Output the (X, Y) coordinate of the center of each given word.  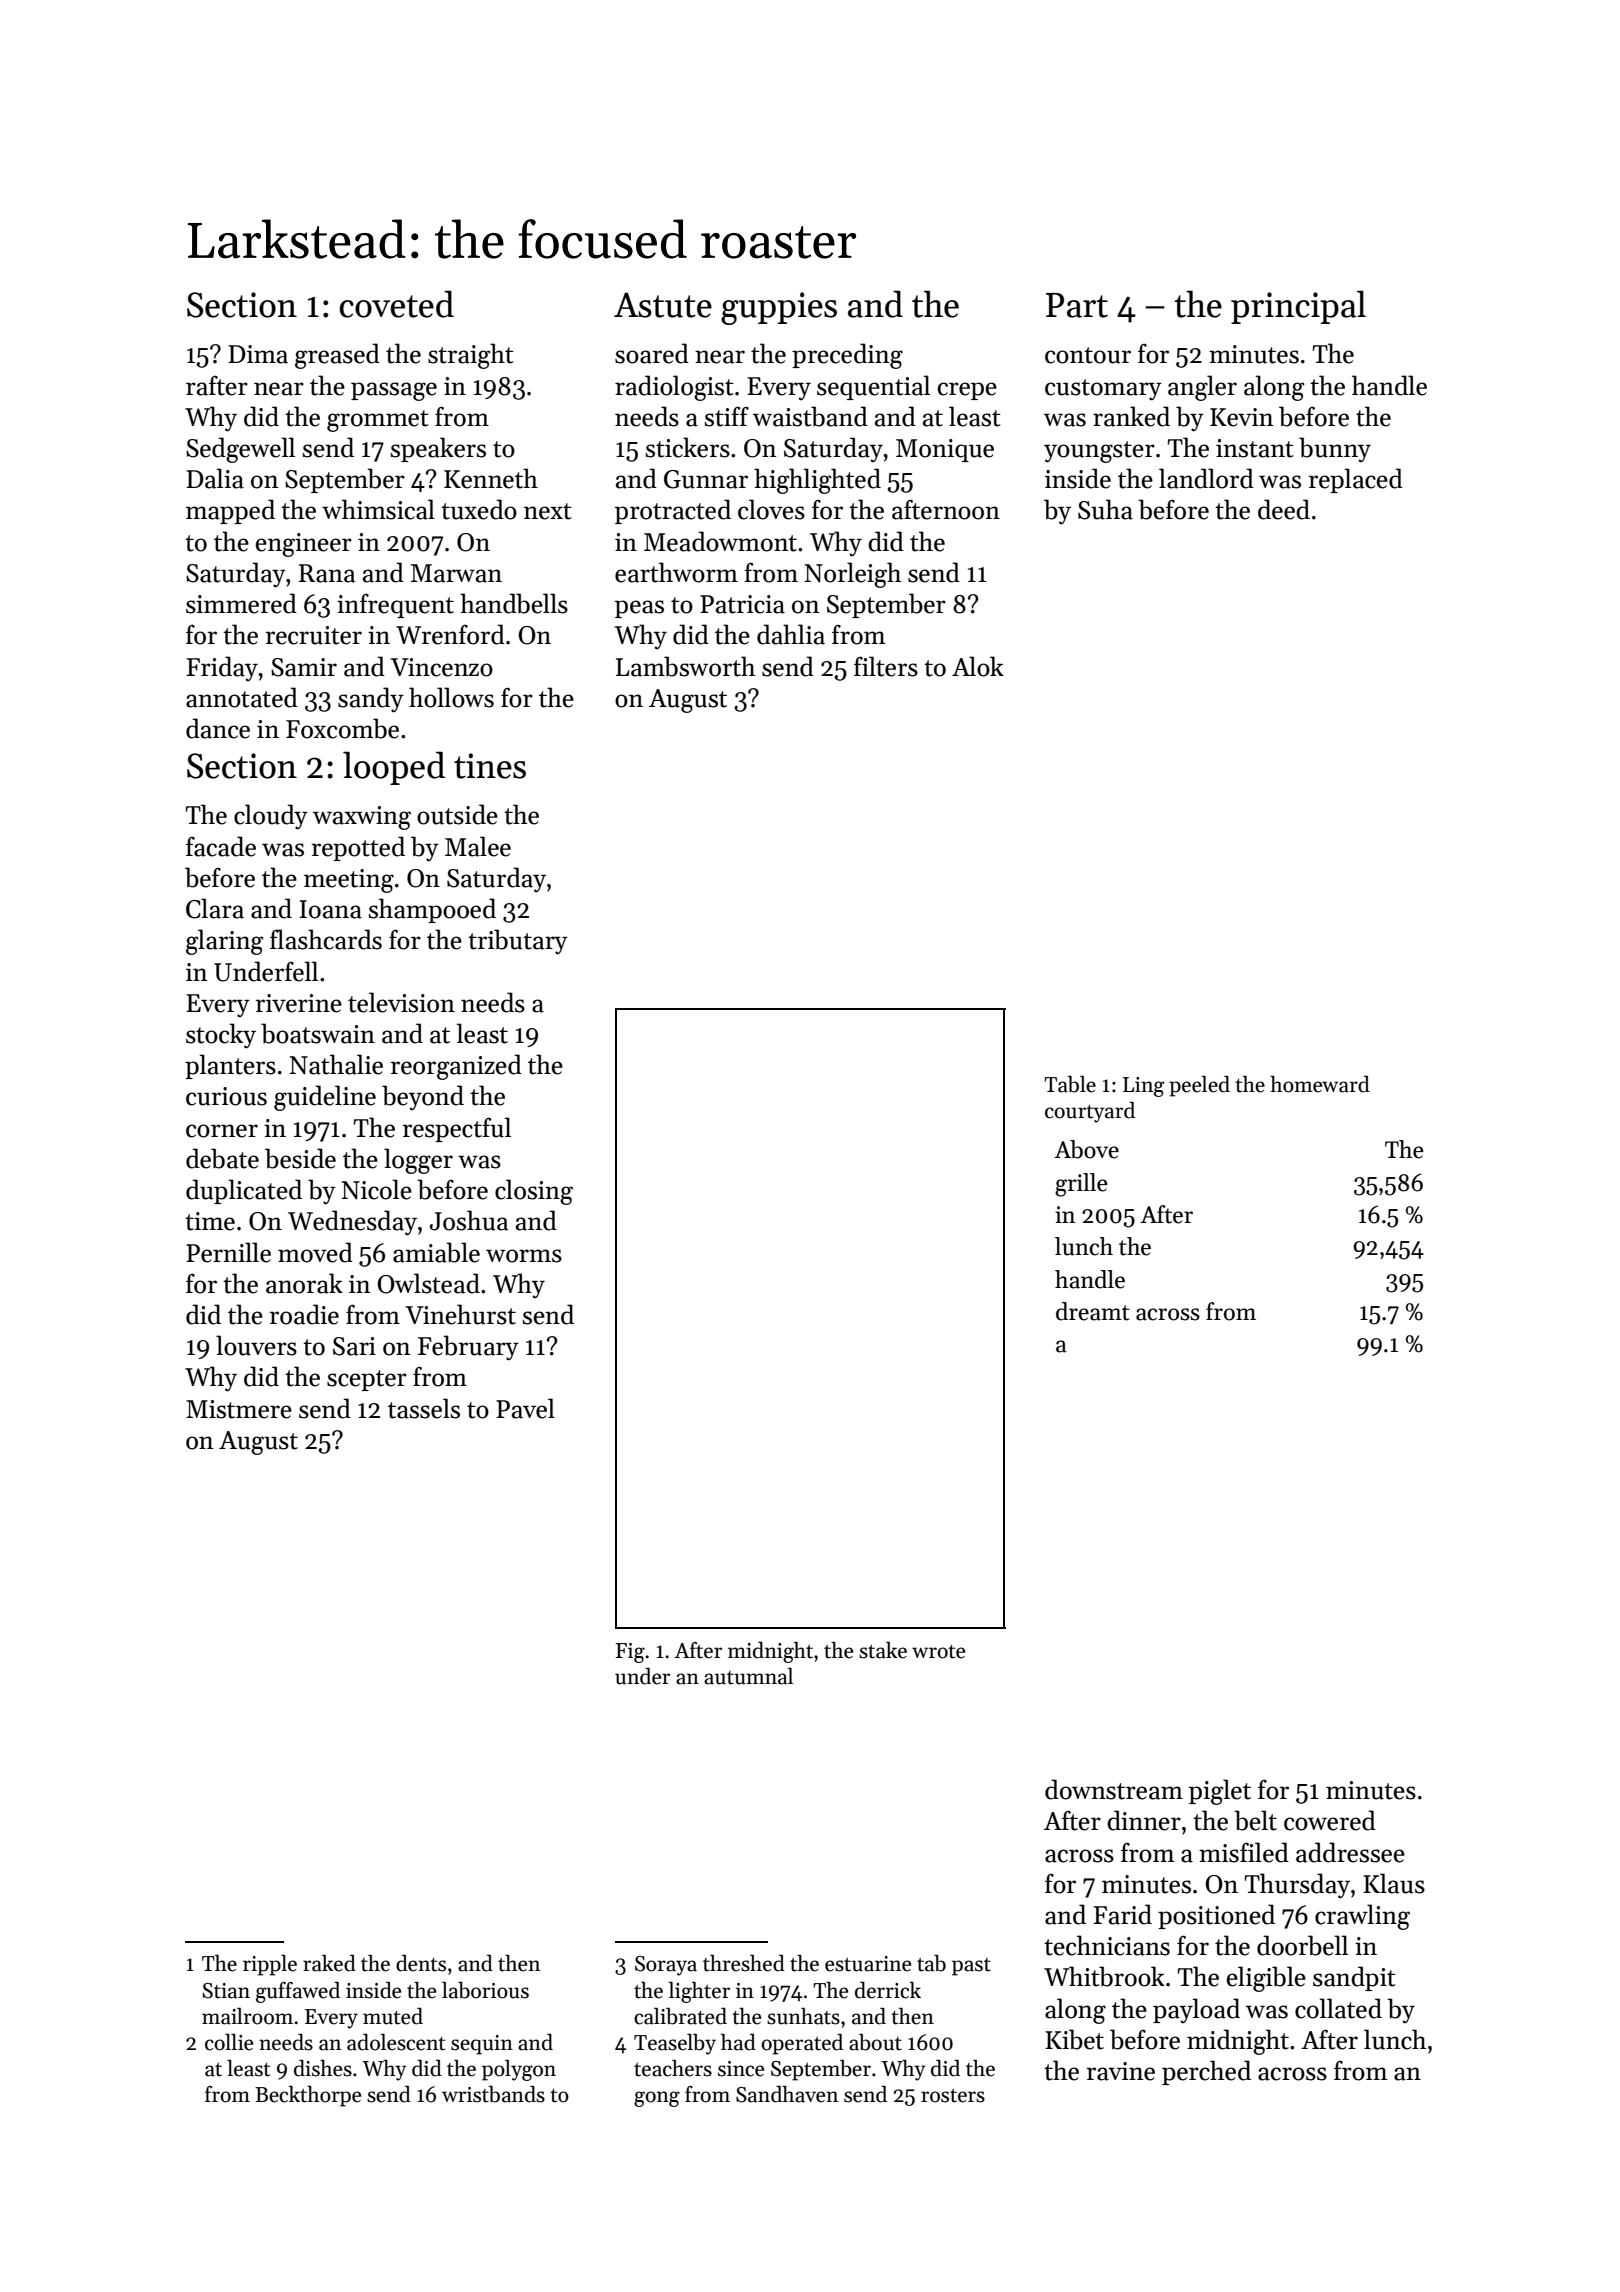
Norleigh (853, 575)
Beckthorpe (308, 2096)
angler (1202, 388)
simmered (241, 603)
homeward (1320, 1084)
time (210, 1221)
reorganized (456, 1067)
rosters (953, 2096)
